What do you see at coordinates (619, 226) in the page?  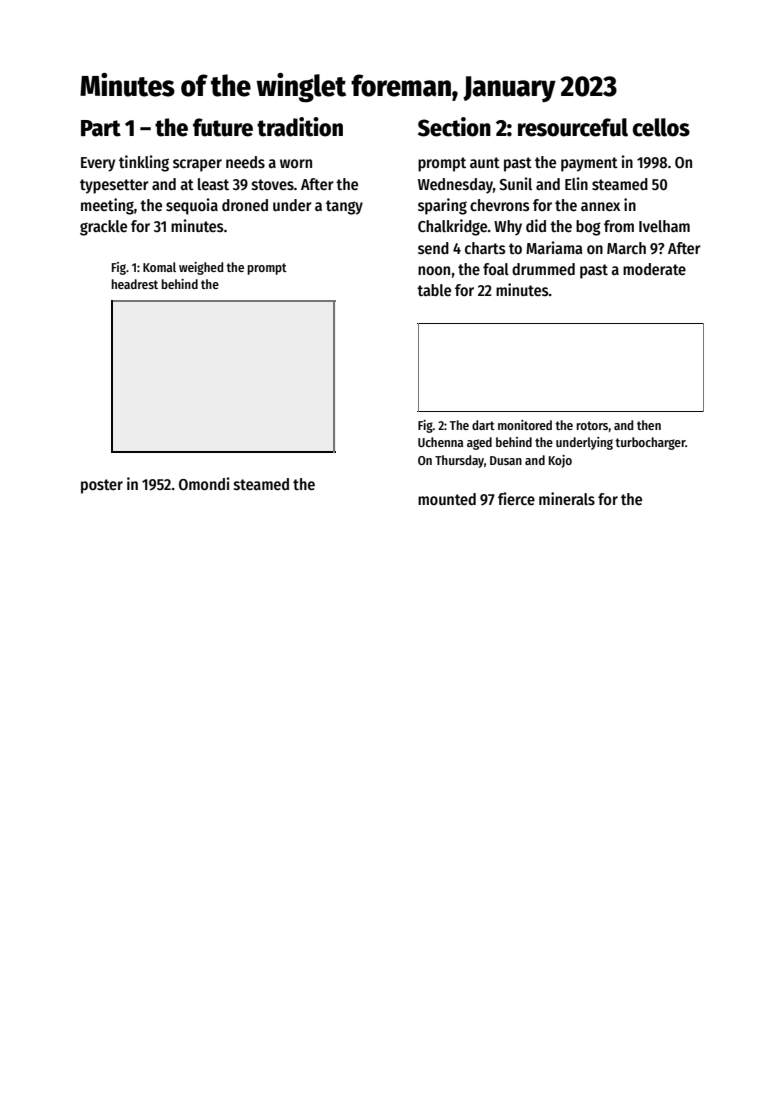 I see `from` at bounding box center [619, 226].
